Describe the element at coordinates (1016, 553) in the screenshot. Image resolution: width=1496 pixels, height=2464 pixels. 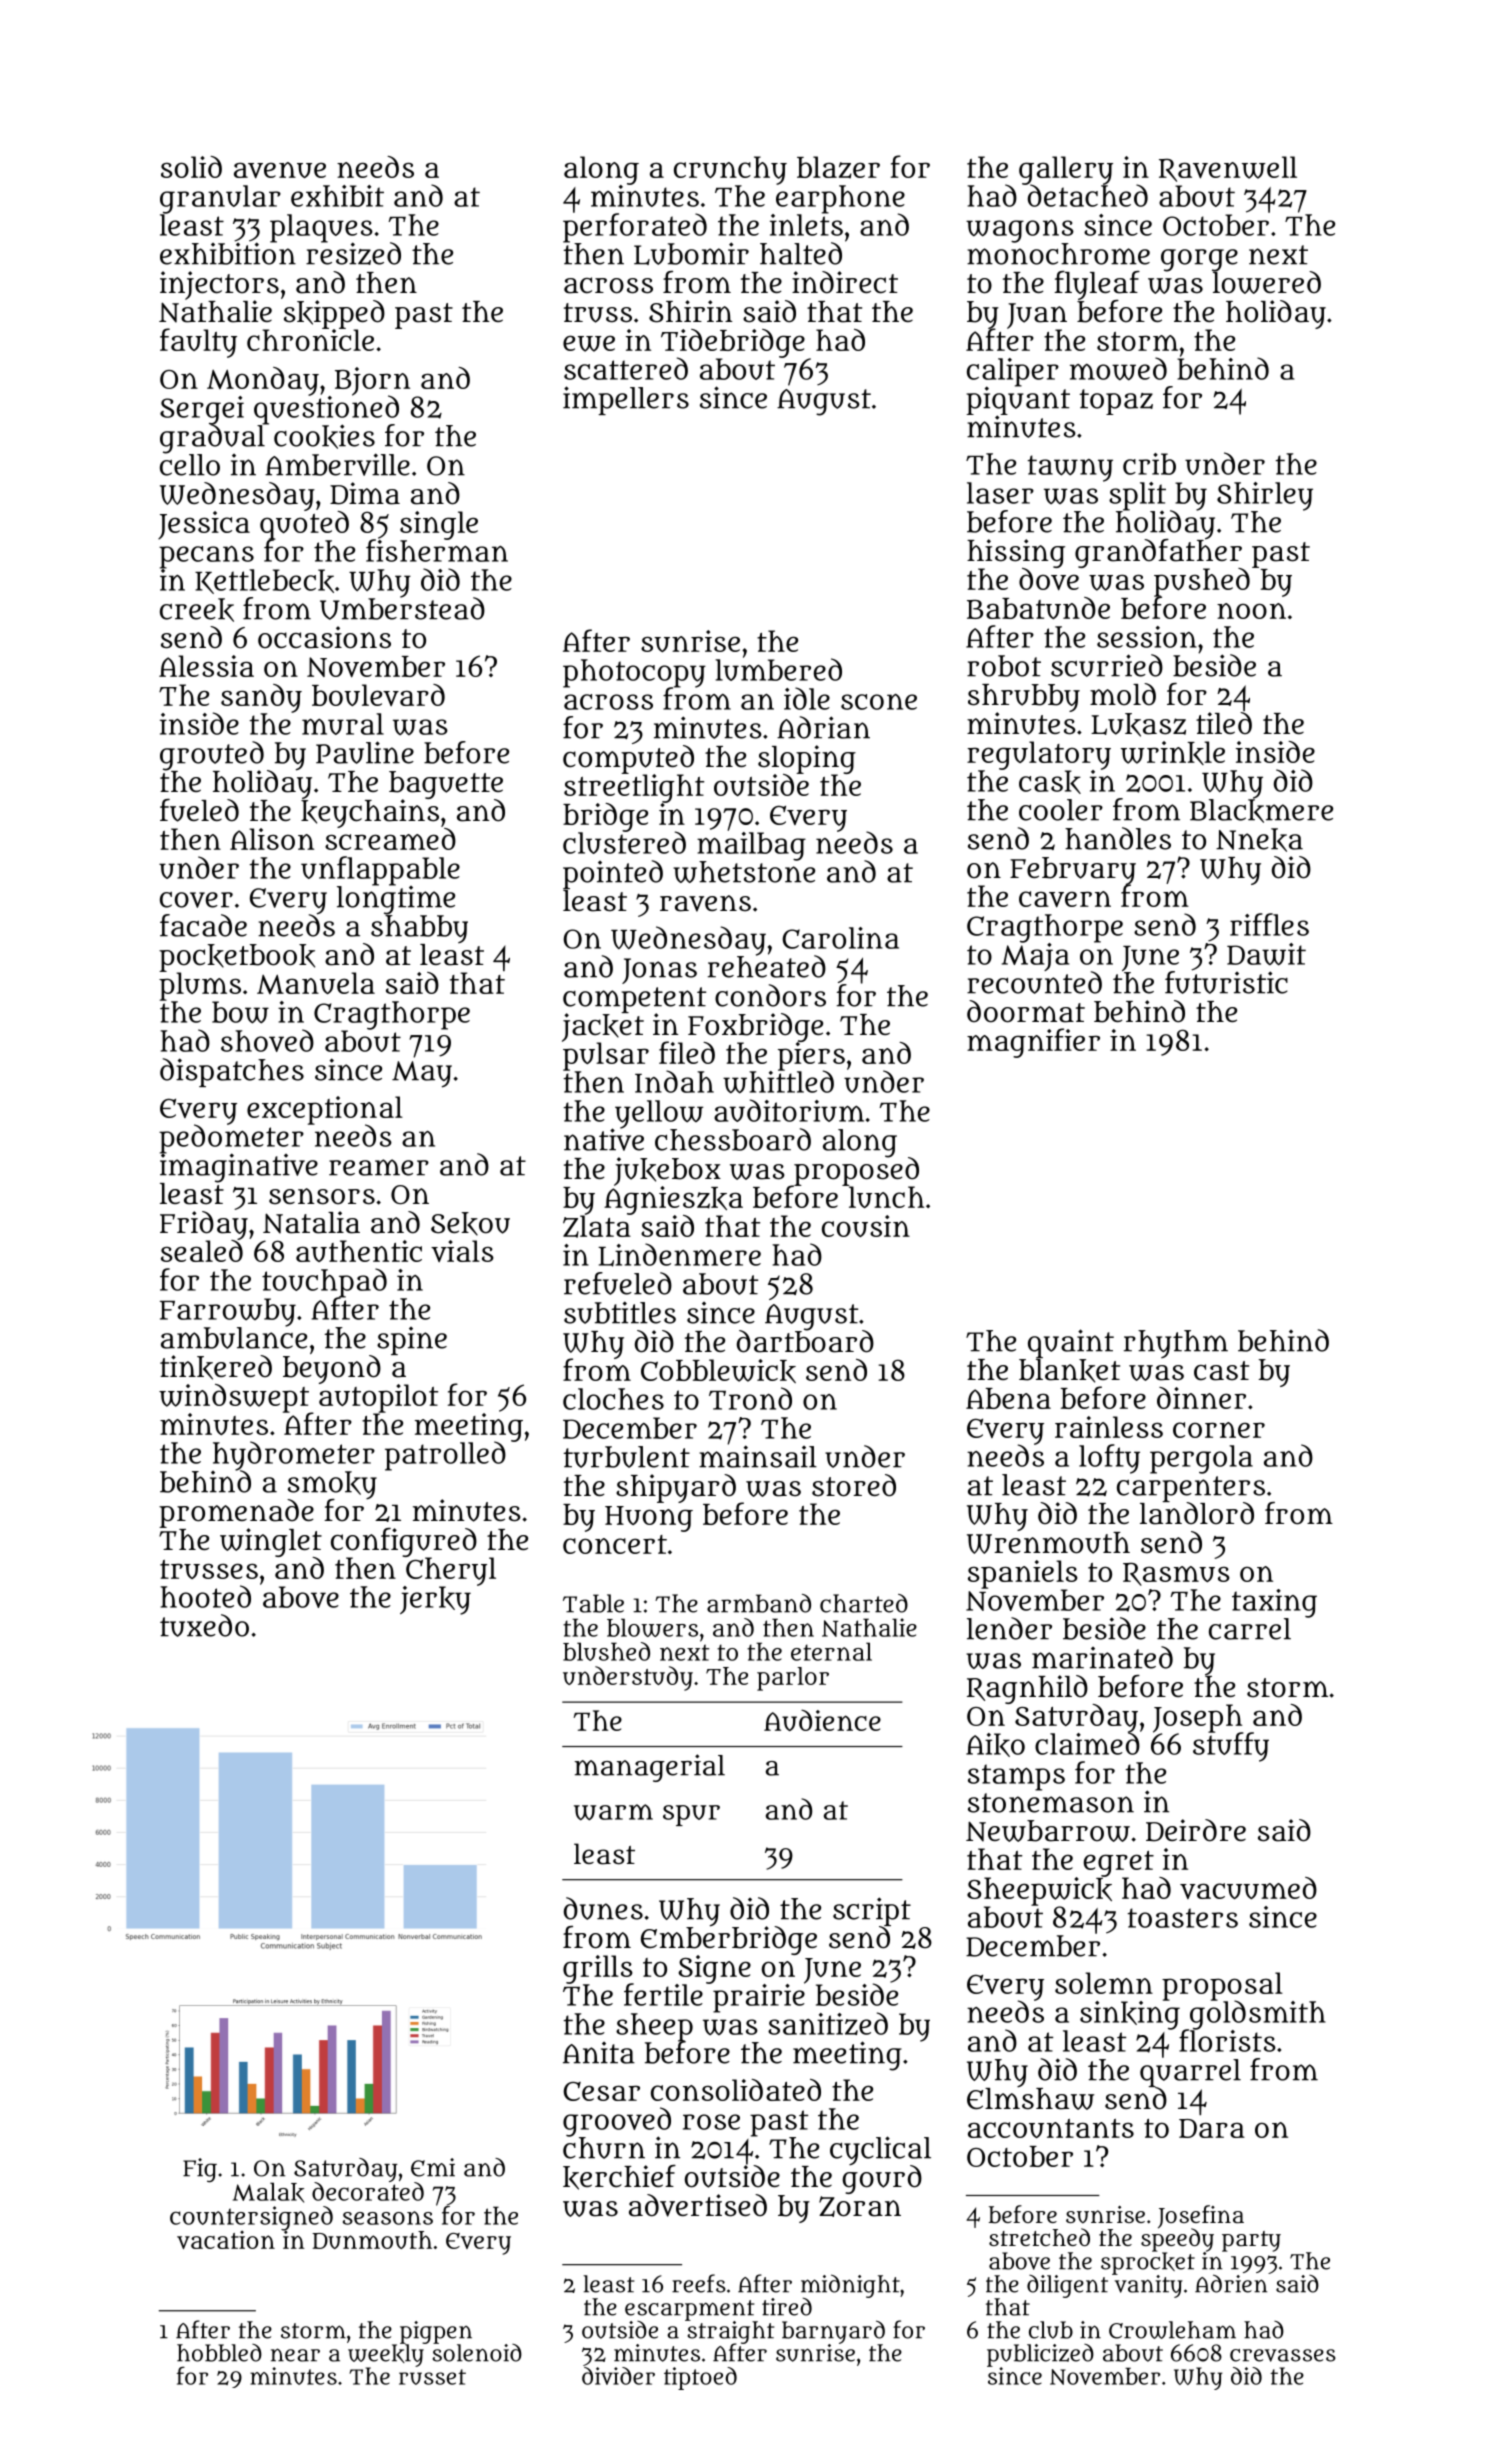
I see `hissing` at that location.
